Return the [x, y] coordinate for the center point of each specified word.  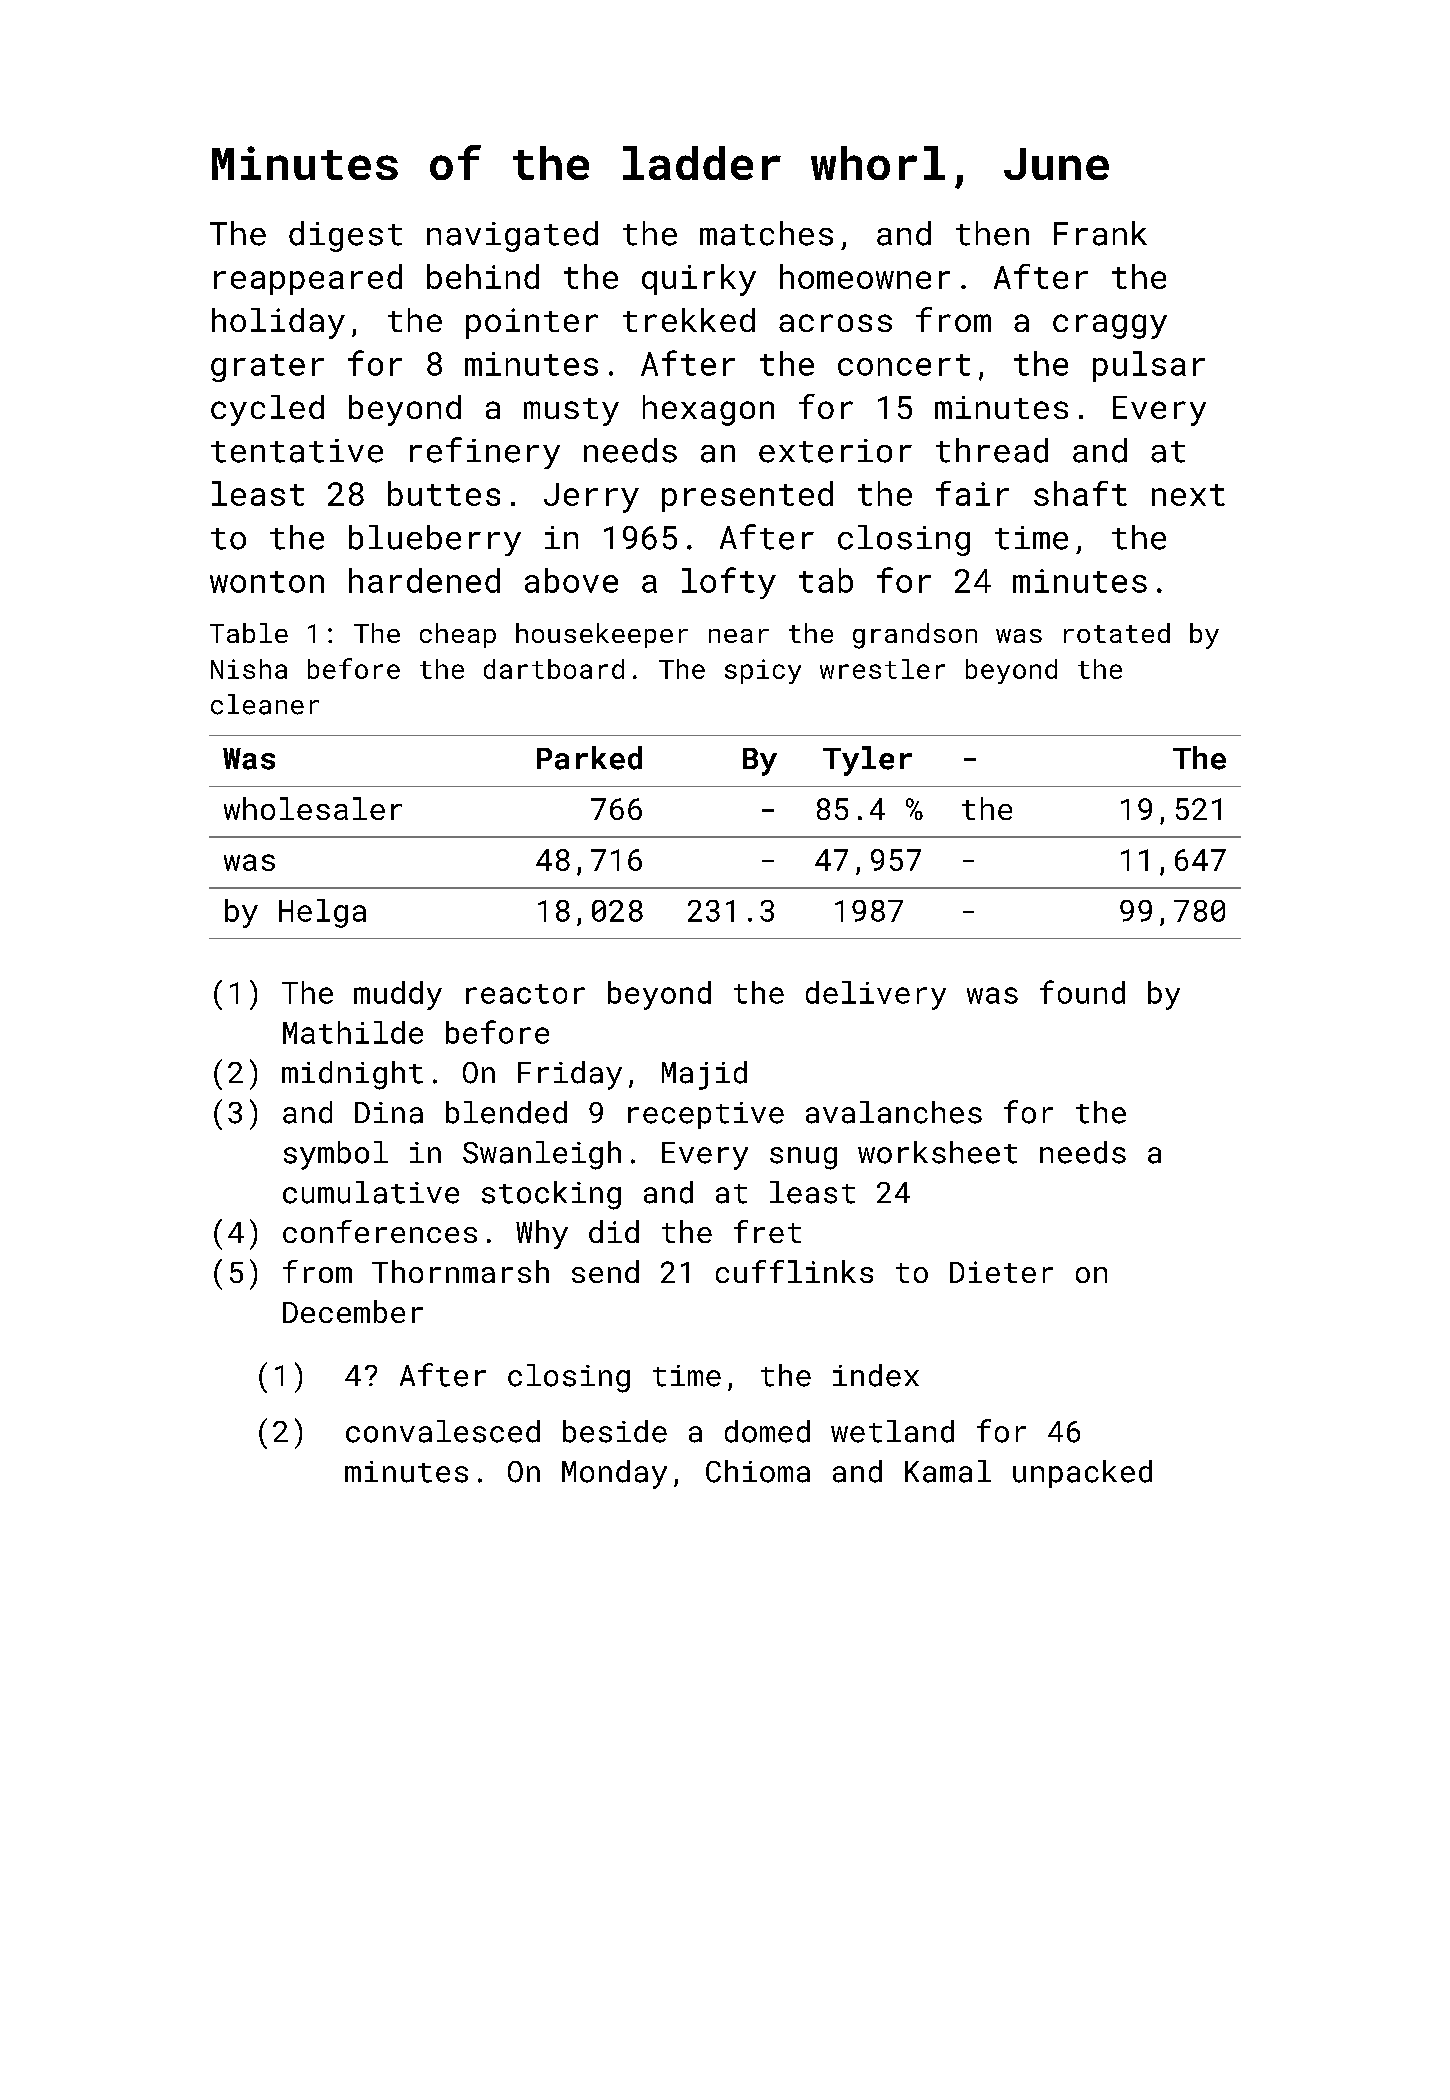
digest [345, 236]
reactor [525, 994]
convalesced [443, 1431]
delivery [876, 995]
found [1082, 992]
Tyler [867, 761]
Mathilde [353, 1032]
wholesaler [313, 808]
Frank [1100, 233]
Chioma [758, 1471]
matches [766, 233]
